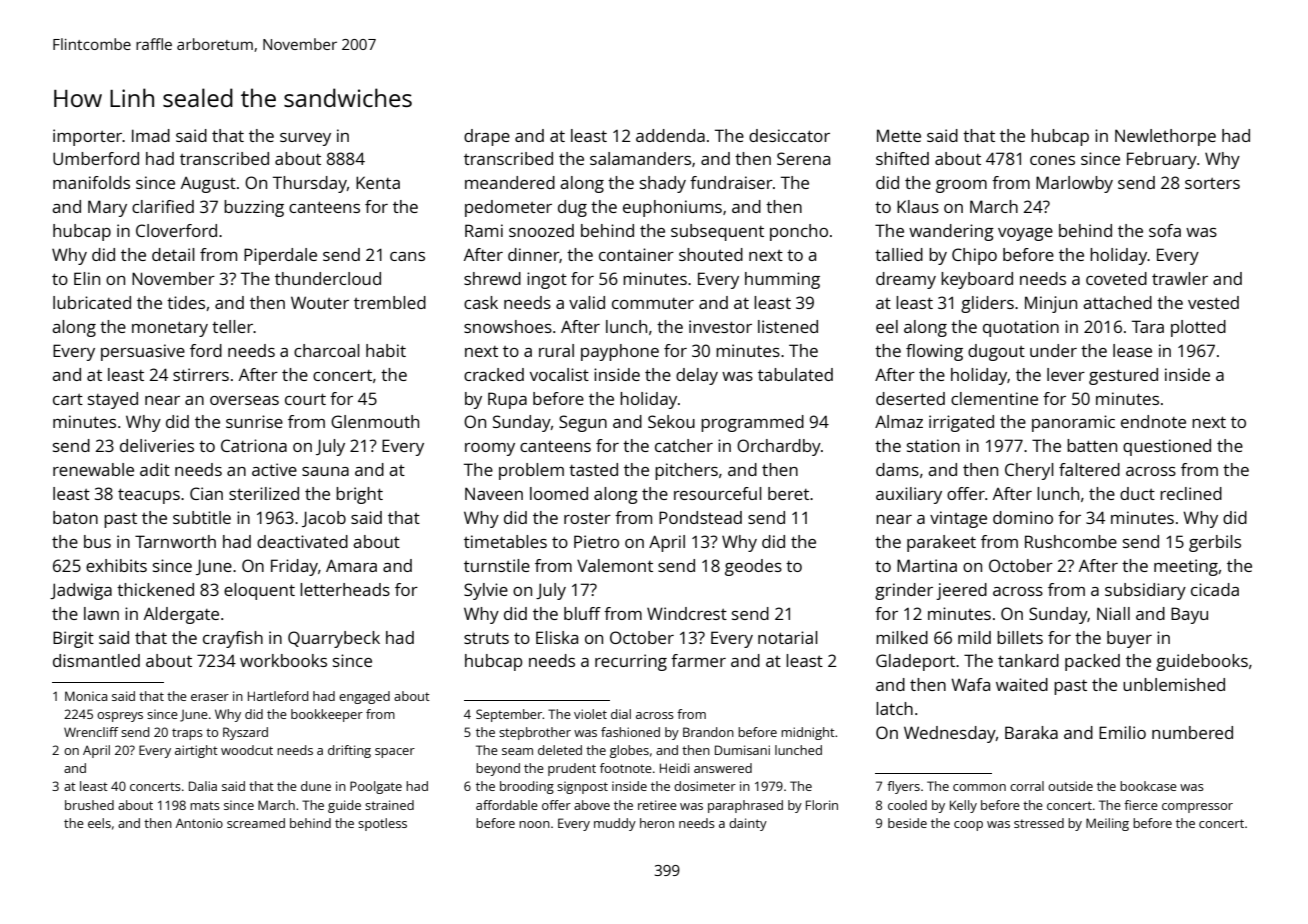 This screenshot has height=924, width=1308. Describe the element at coordinates (264, 493) in the screenshot. I see `sterilized` at that location.
